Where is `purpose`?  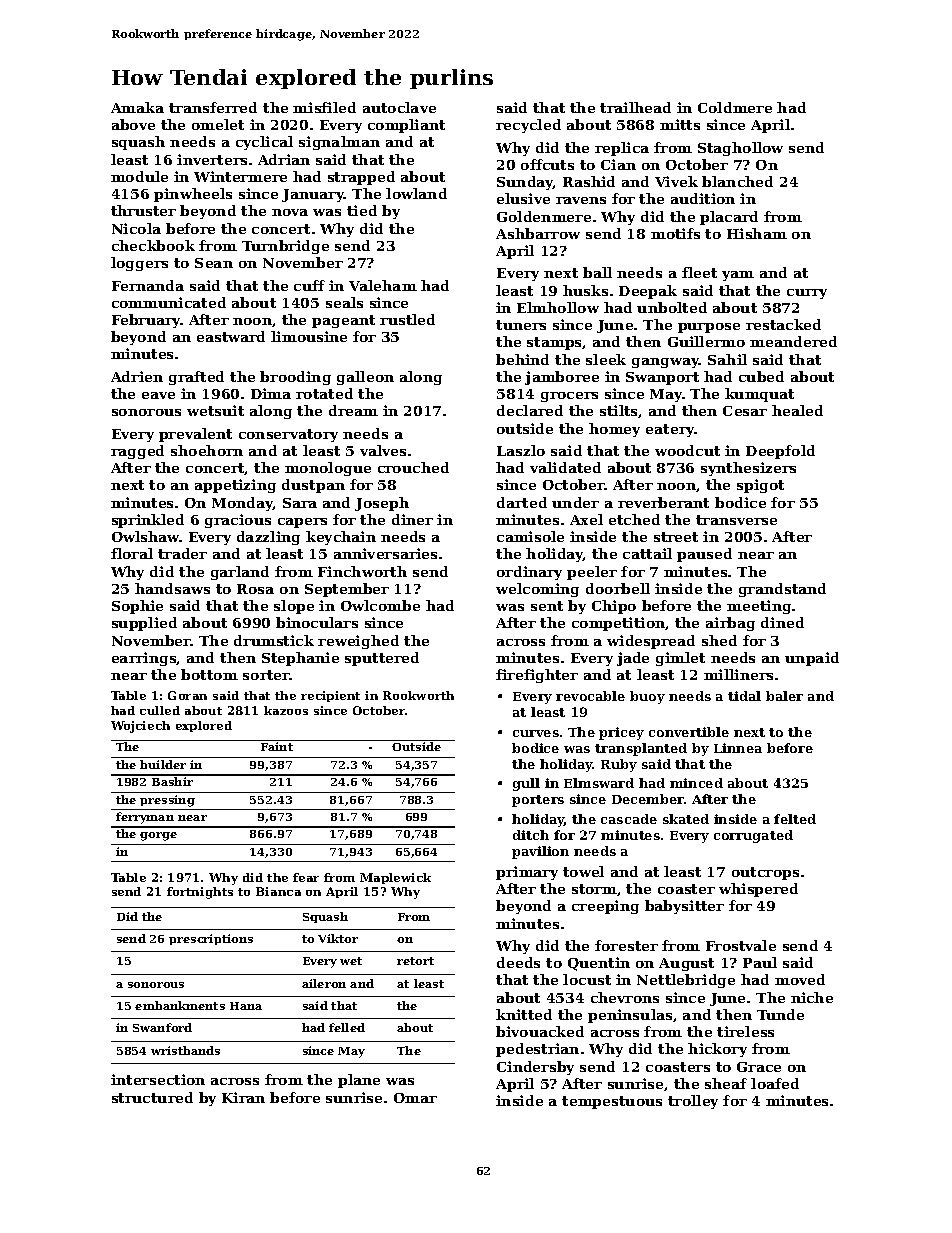
purpose is located at coordinates (709, 328).
